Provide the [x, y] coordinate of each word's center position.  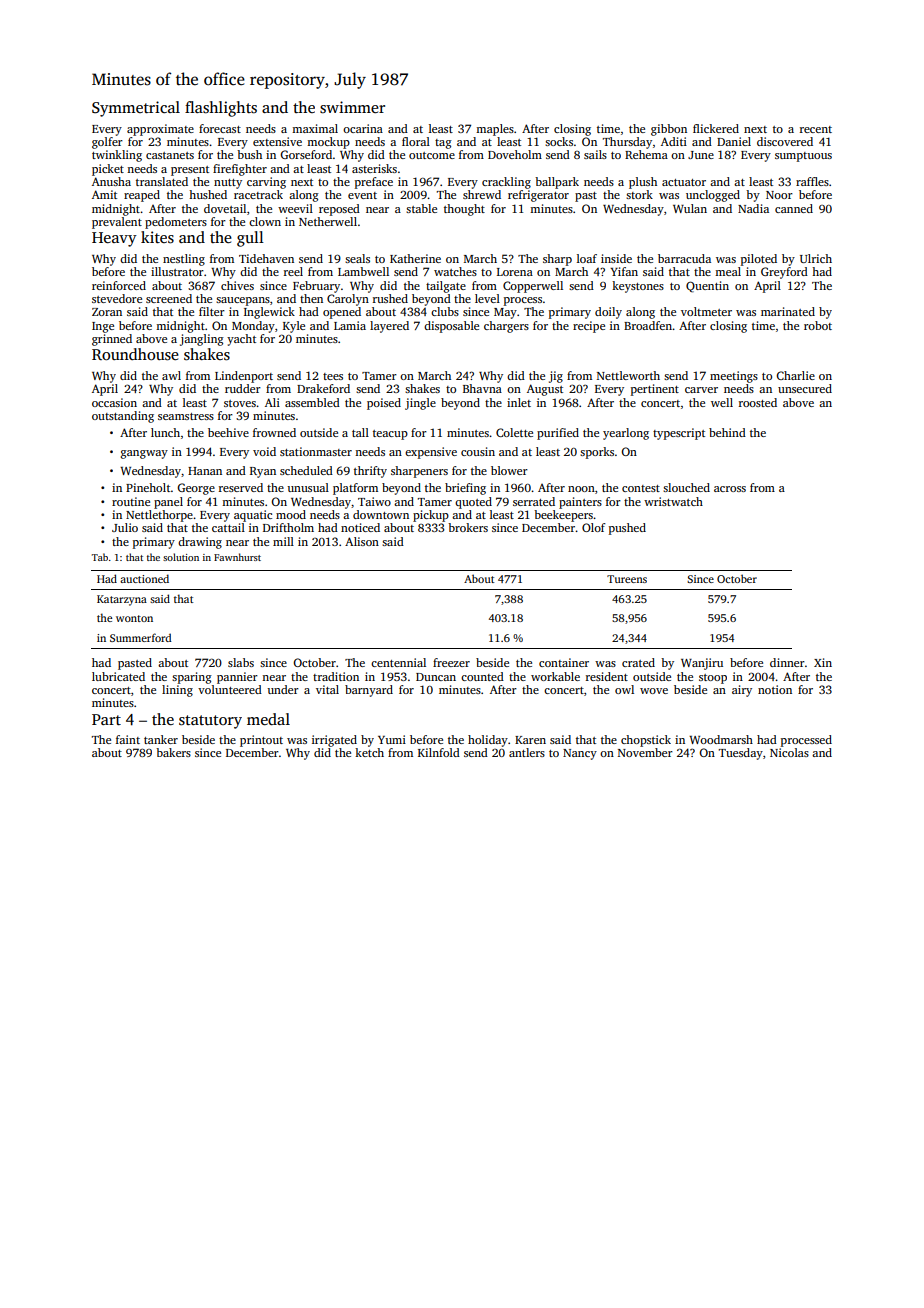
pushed [627, 529]
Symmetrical [136, 109]
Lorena [515, 272]
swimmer [352, 107]
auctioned [144, 578]
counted [482, 676]
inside [616, 258]
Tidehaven [266, 258]
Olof [594, 527]
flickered [716, 128]
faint [128, 739]
